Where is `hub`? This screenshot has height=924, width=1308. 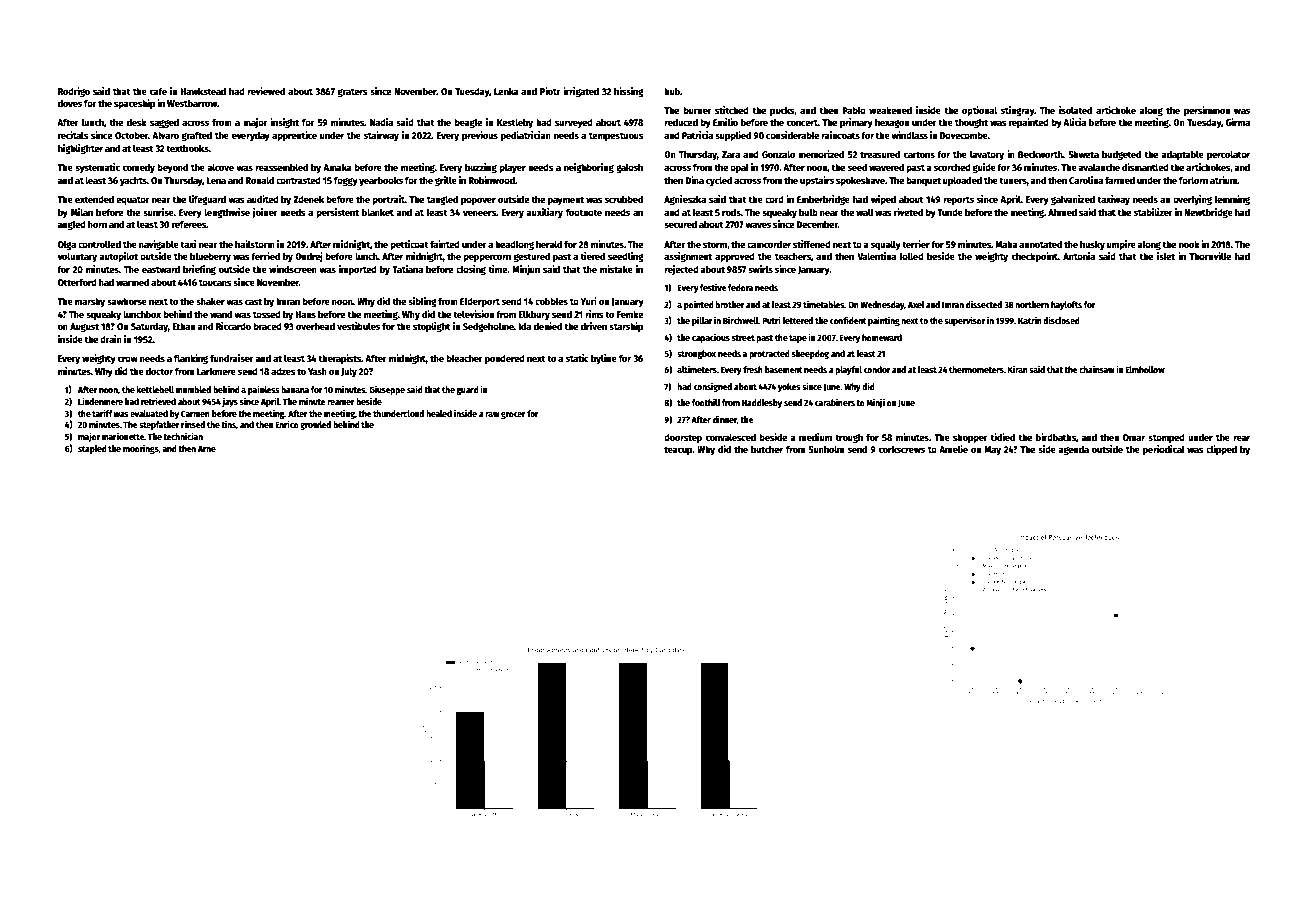 hub is located at coordinates (672, 91).
